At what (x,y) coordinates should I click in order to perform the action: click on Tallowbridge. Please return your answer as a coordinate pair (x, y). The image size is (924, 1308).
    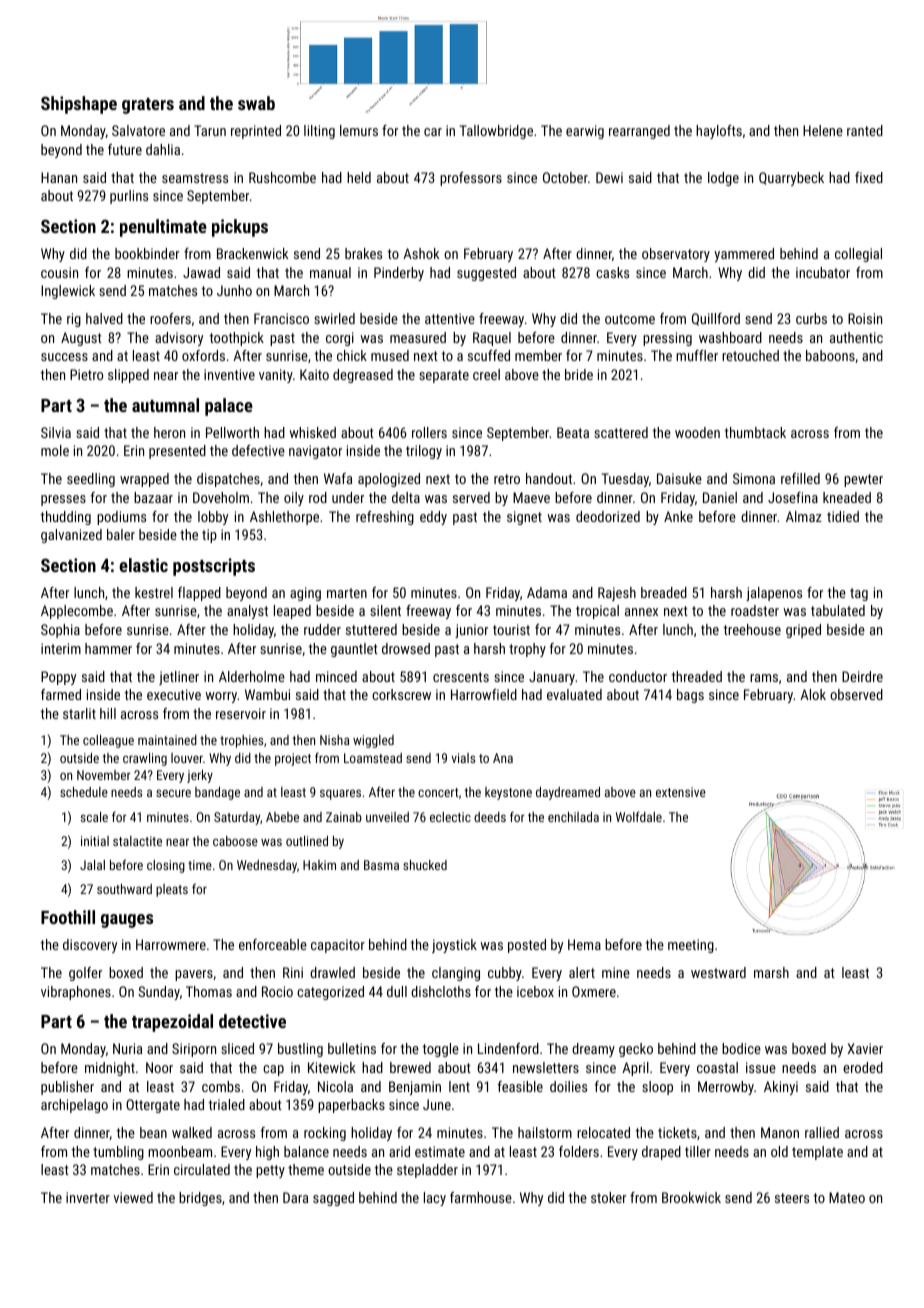
    Looking at the image, I should click on (496, 132).
